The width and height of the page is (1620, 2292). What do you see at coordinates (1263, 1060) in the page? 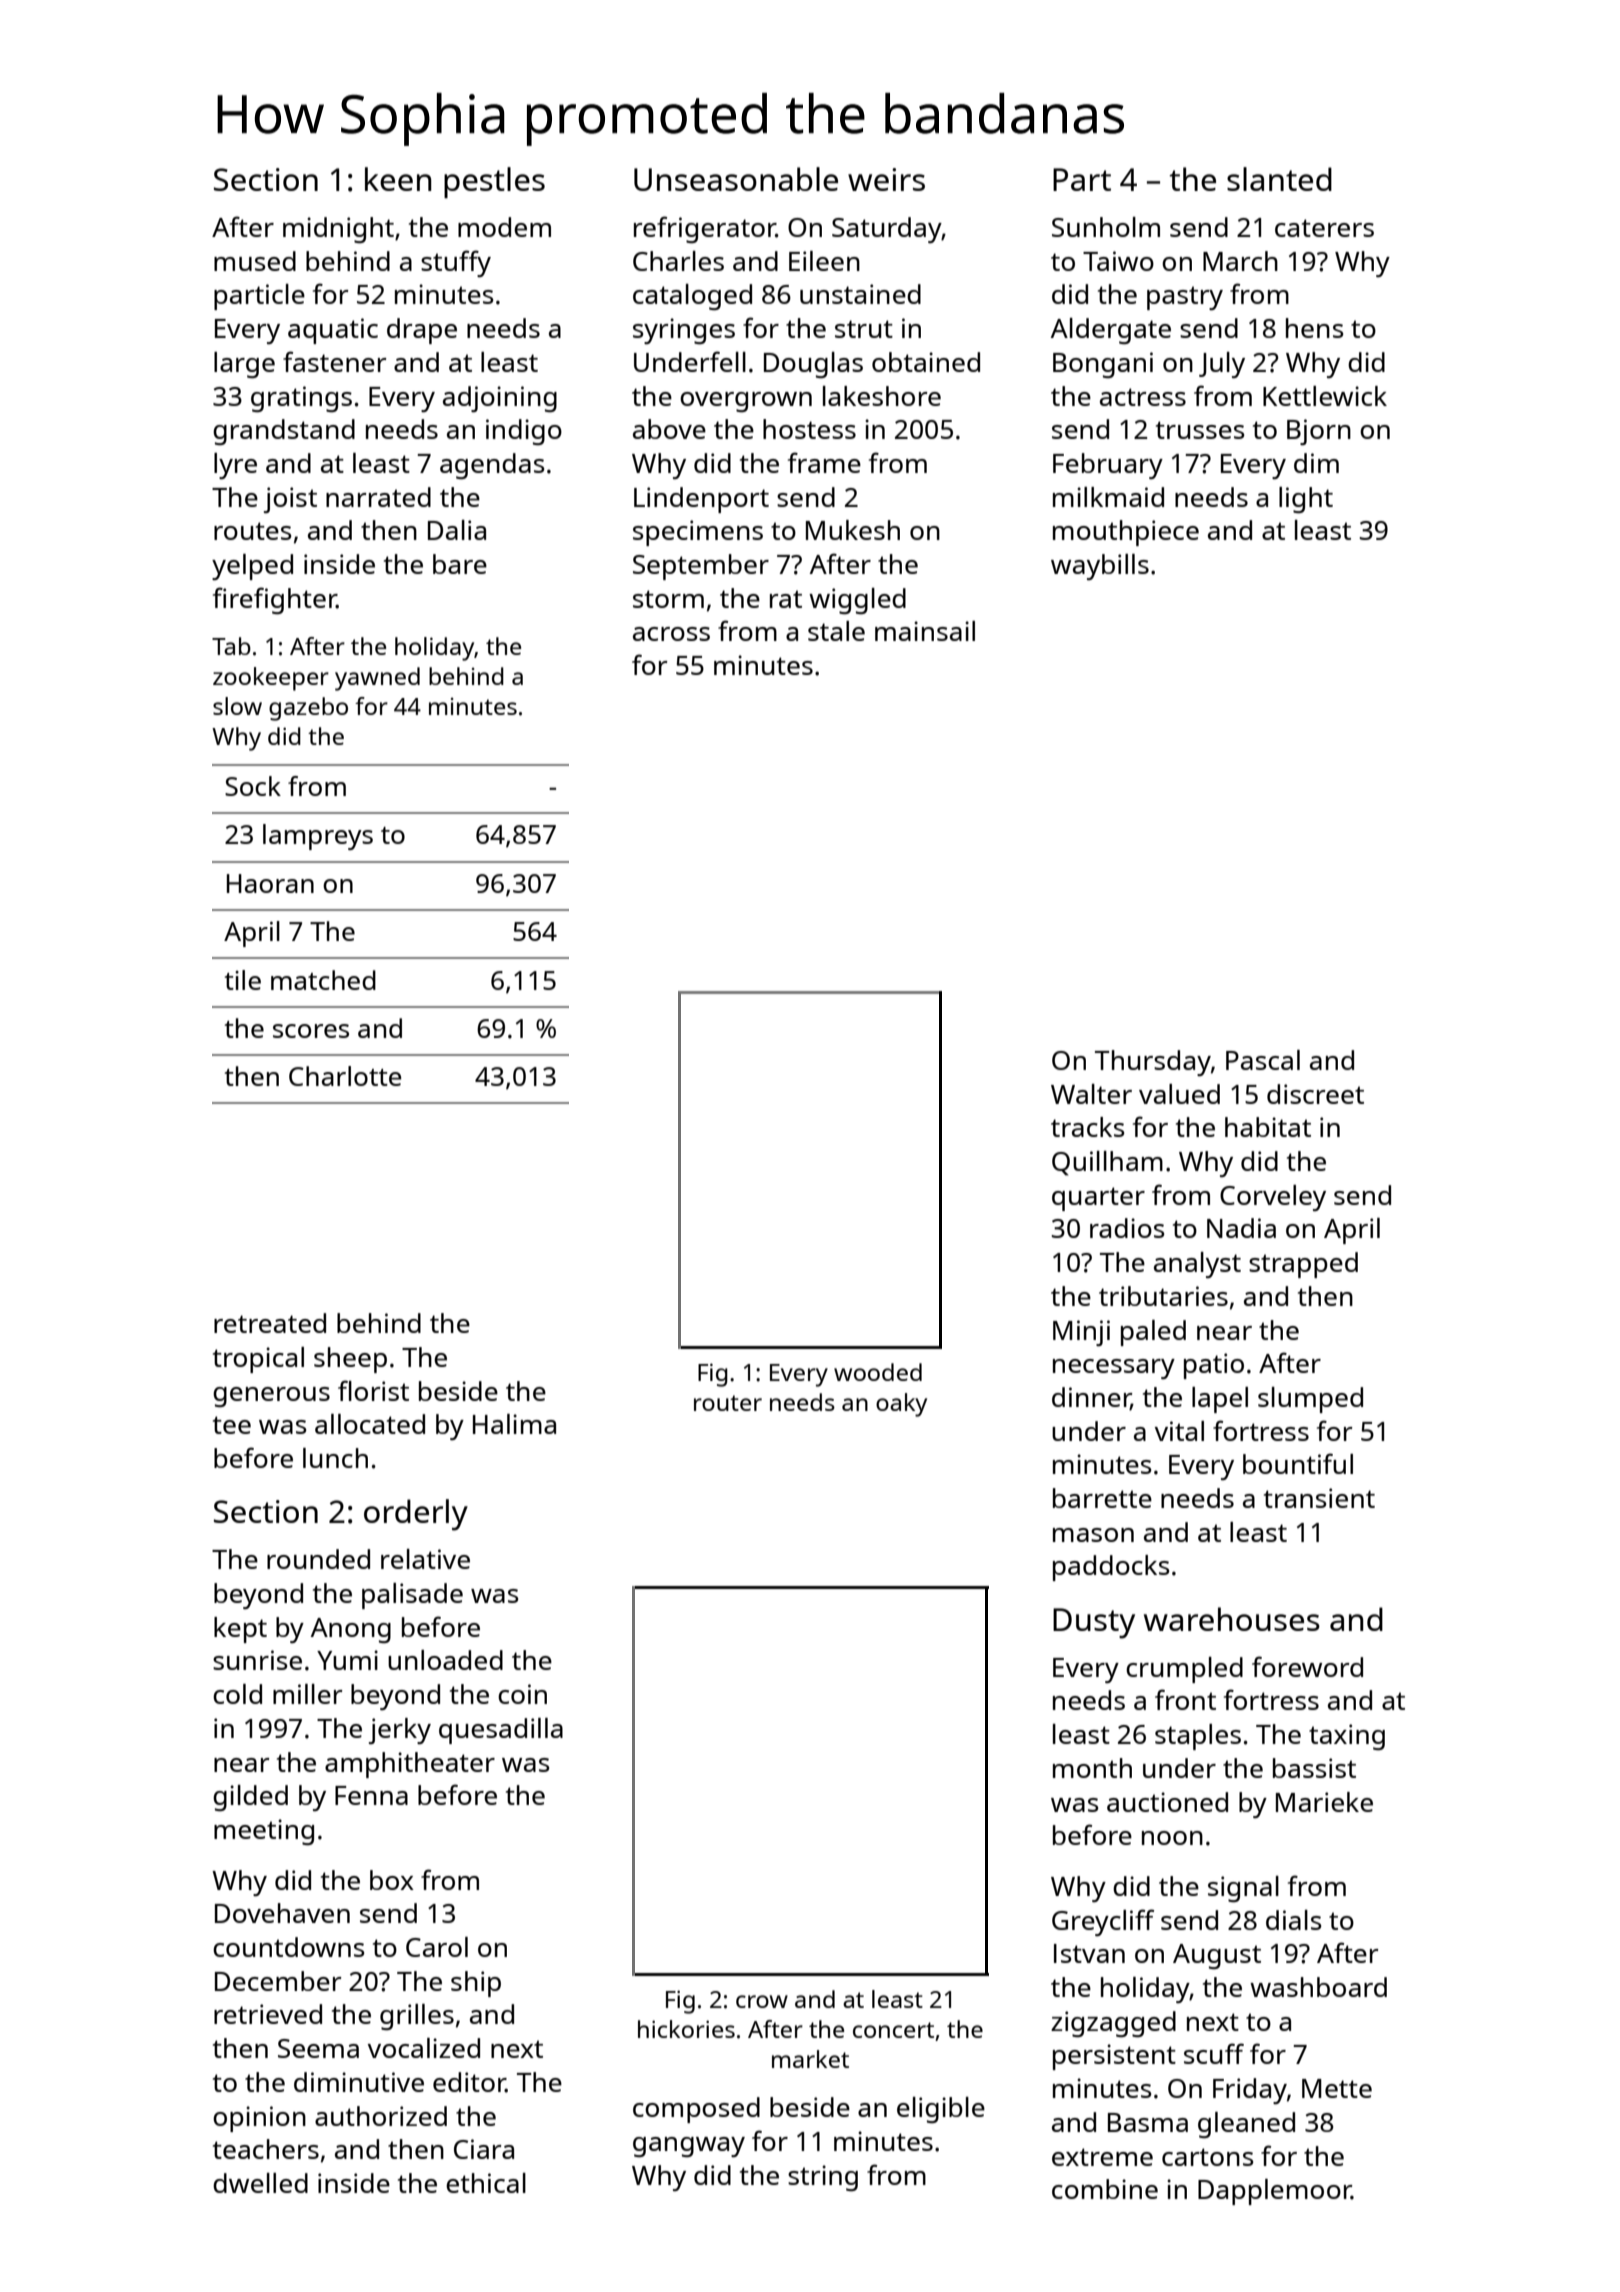
I see `Pascal` at bounding box center [1263, 1060].
